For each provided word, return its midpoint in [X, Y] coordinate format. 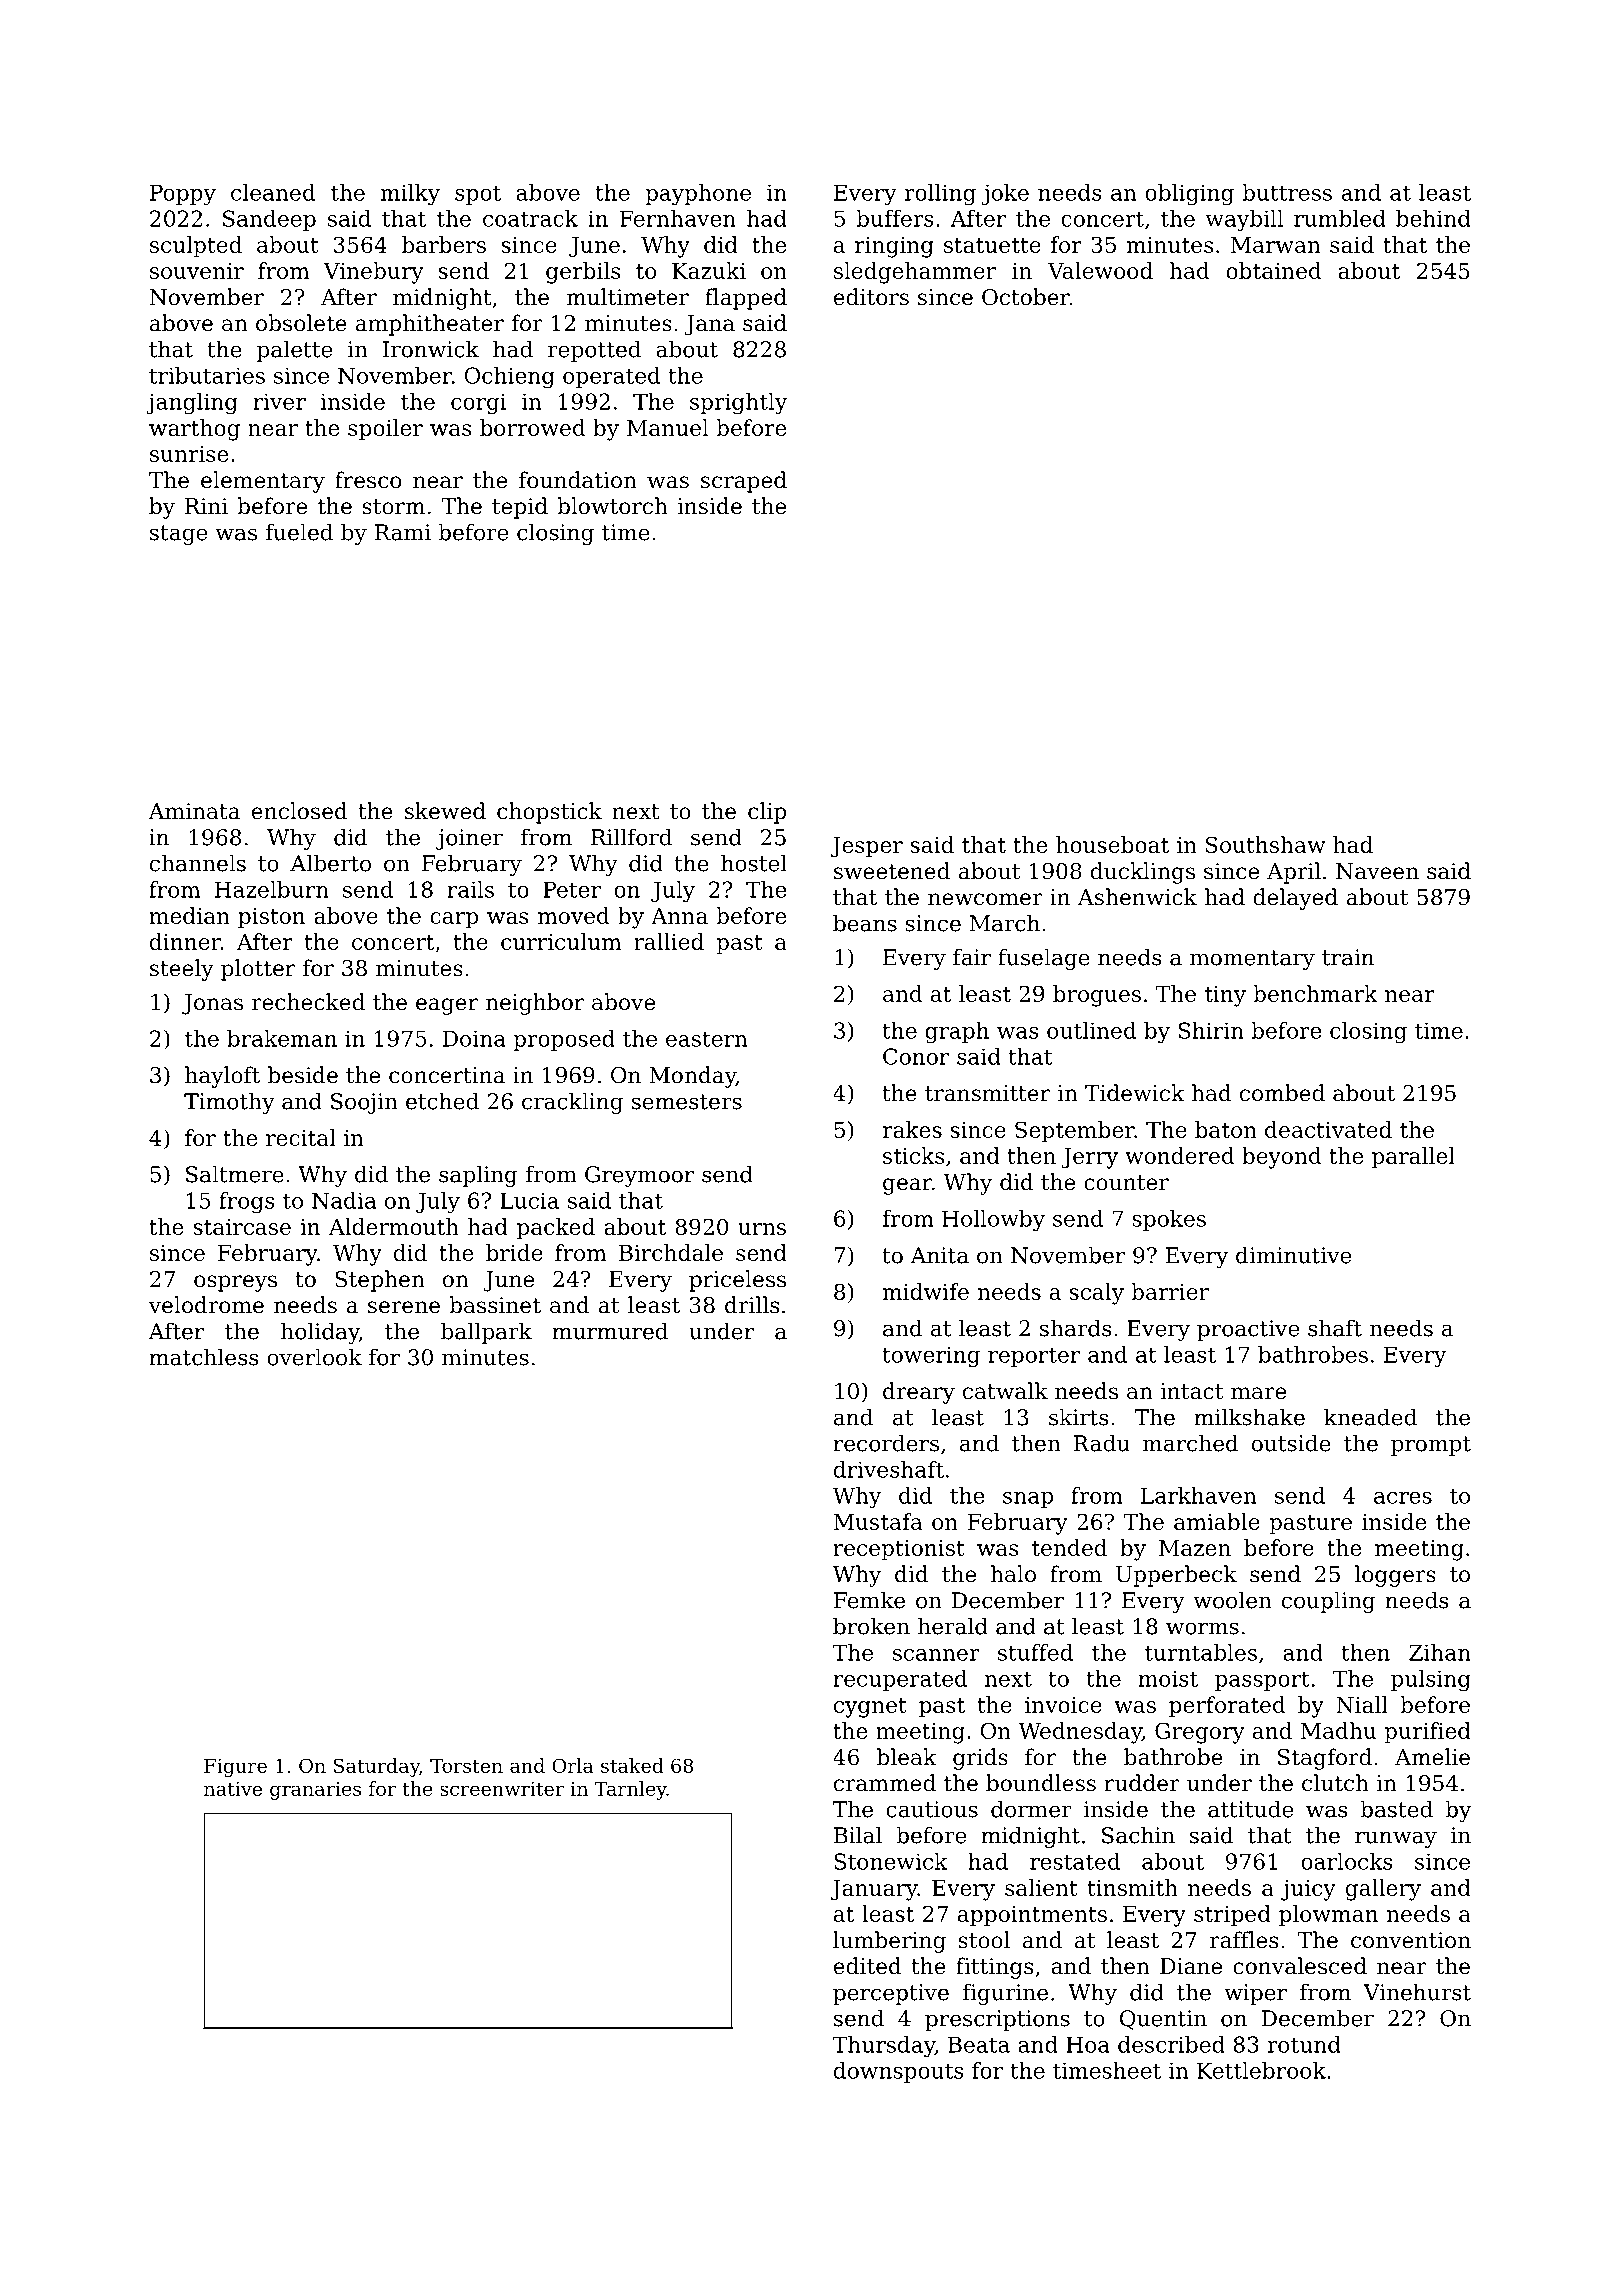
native [233, 1788]
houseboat [1112, 844]
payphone [698, 194]
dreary [919, 1393]
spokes [1169, 1220]
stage [178, 535]
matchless [204, 1357]
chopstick [549, 813]
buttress [1287, 192]
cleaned [273, 192]
